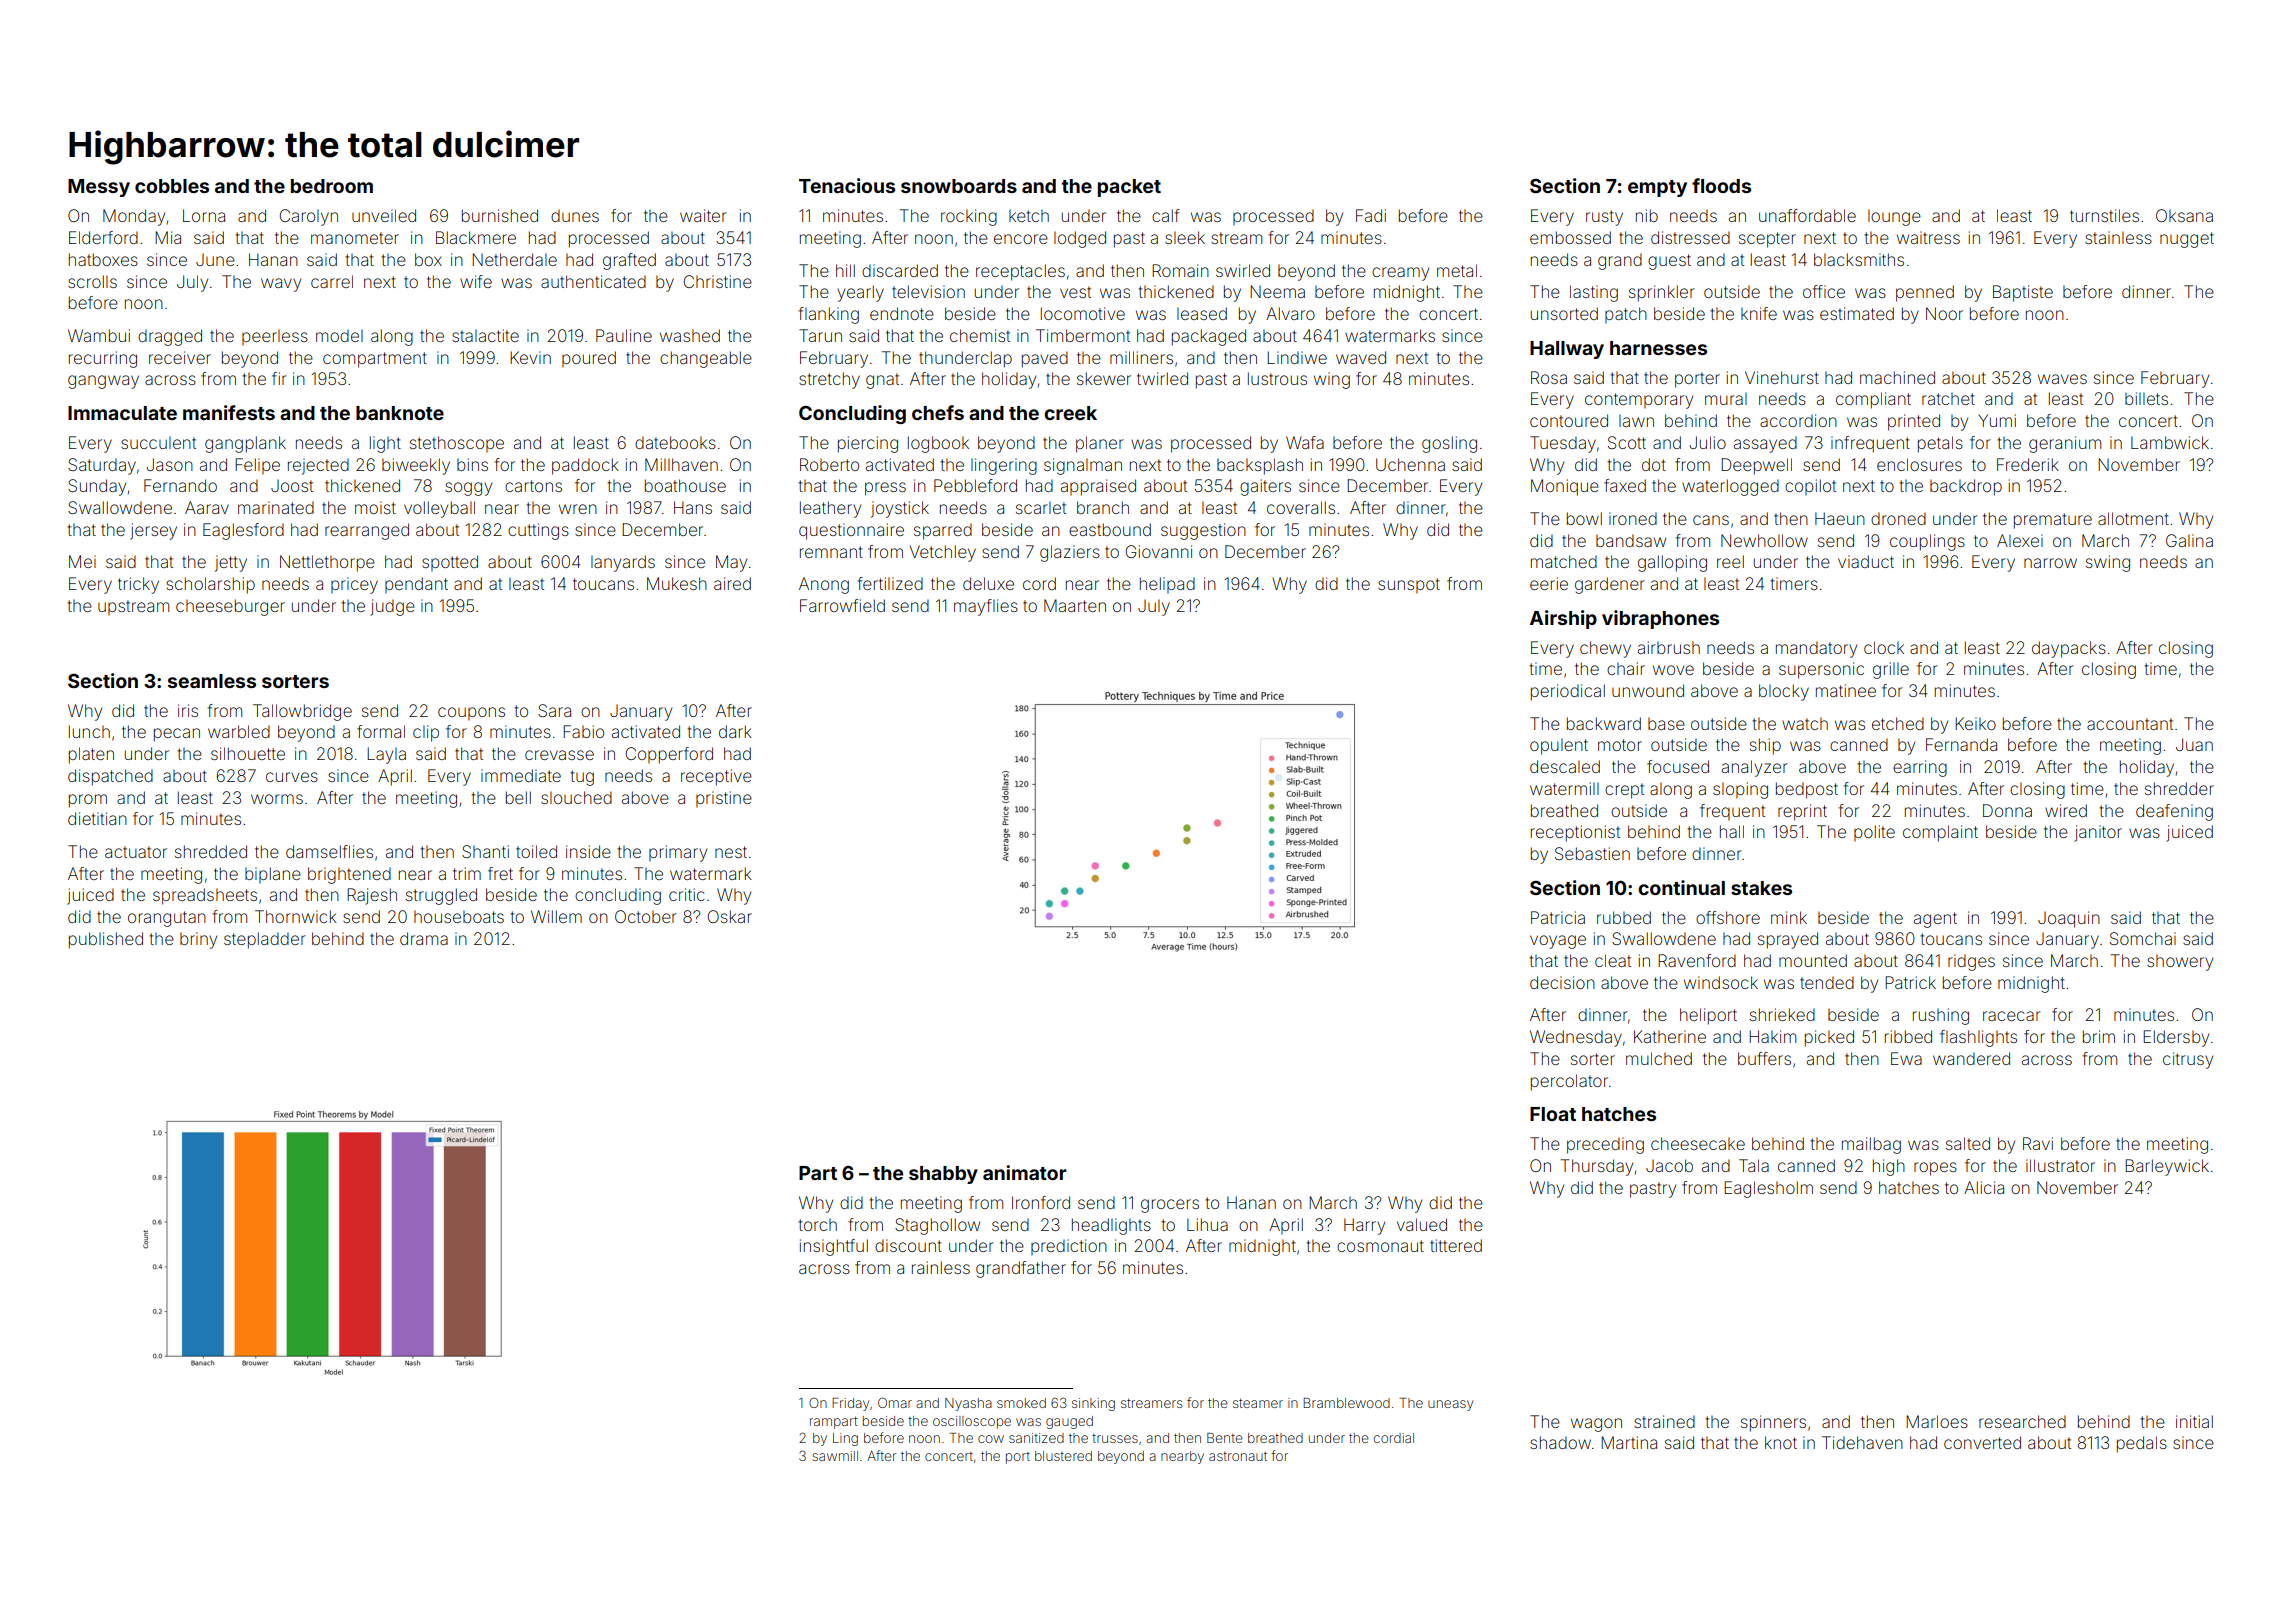 The image size is (2282, 1614). I want to click on Somchai, so click(2143, 938).
